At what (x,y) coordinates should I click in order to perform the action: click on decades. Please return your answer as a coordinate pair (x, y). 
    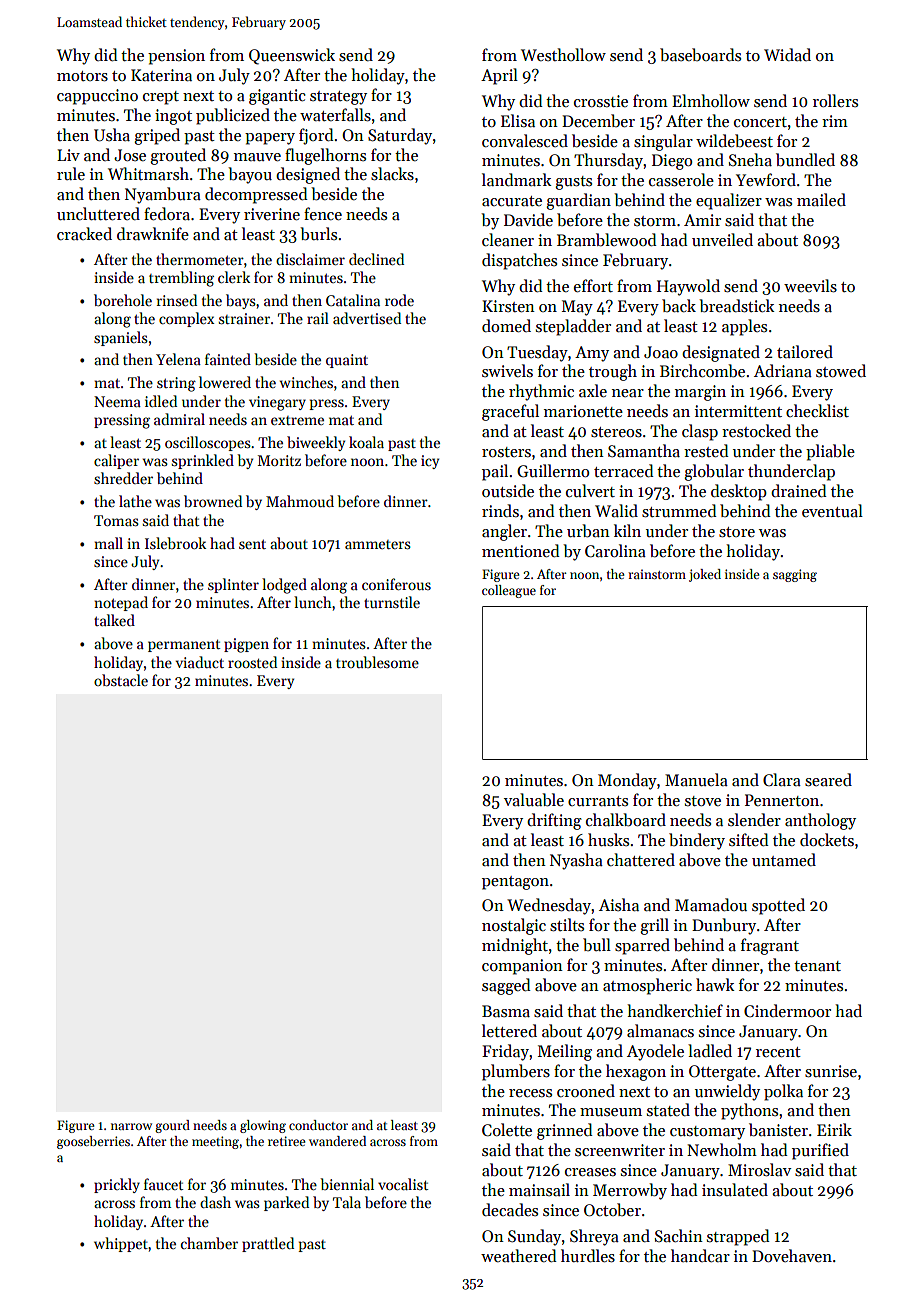
    Looking at the image, I should click on (510, 1209).
